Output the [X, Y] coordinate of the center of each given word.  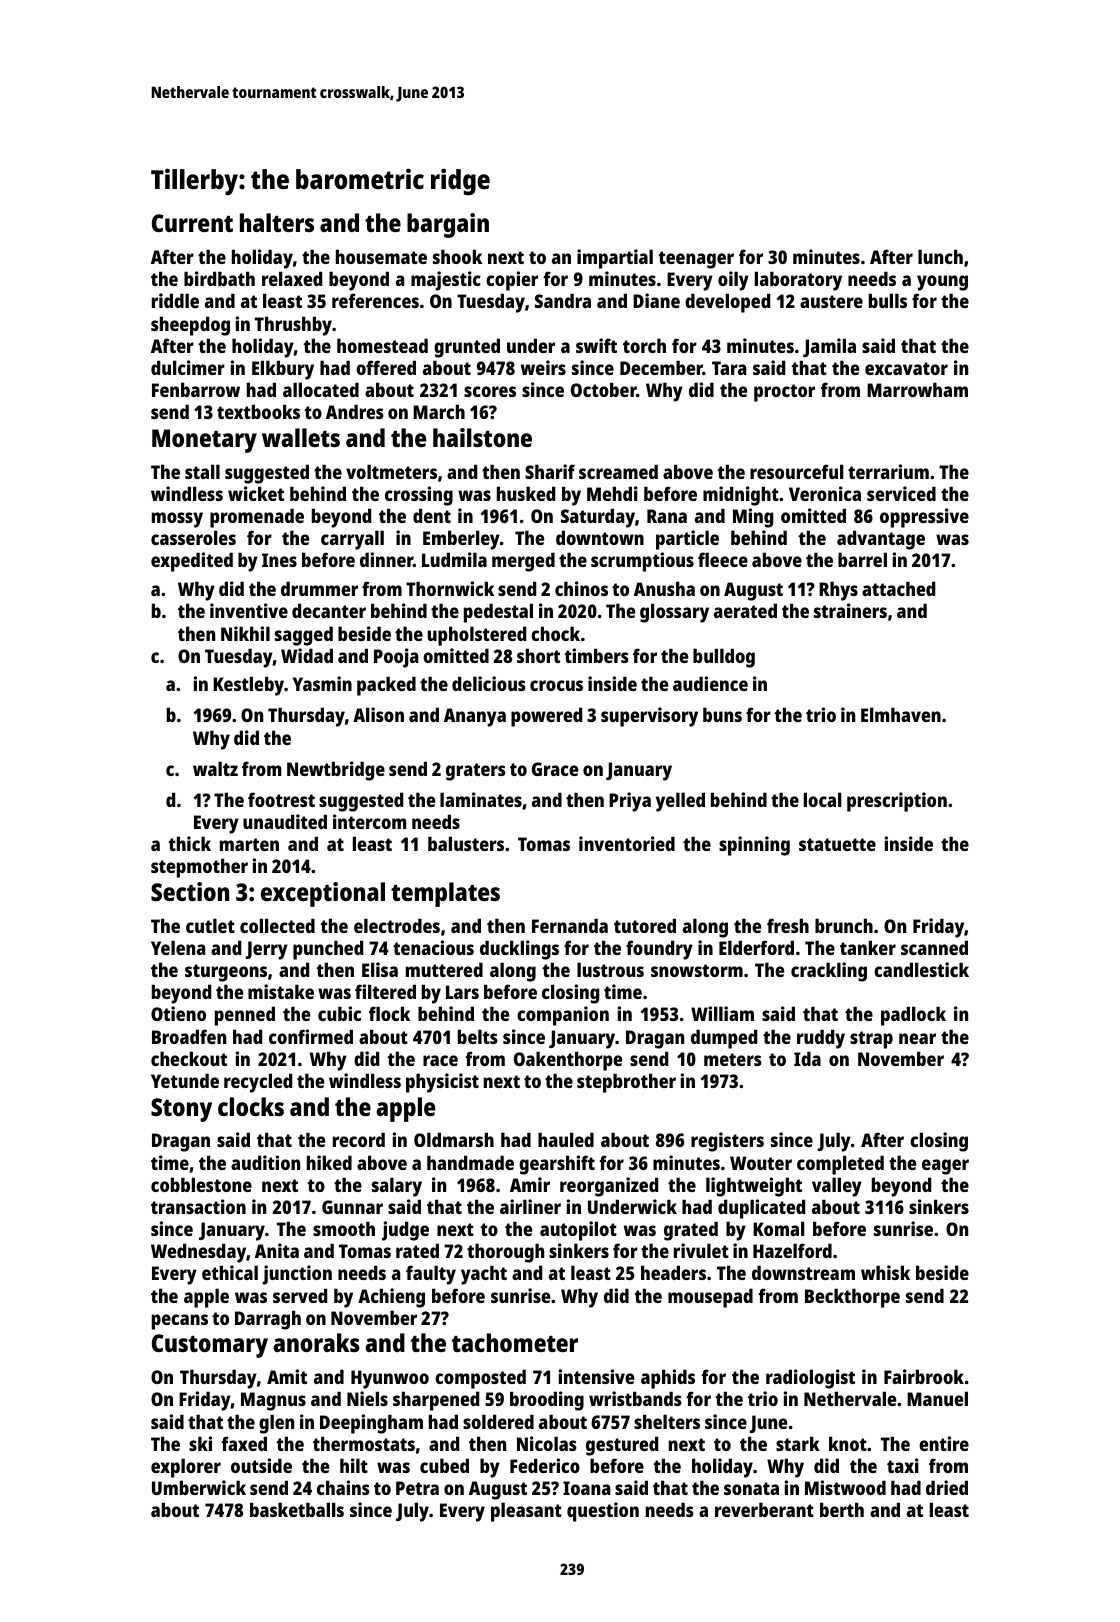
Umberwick [199, 1487]
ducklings [519, 950]
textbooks [258, 411]
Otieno [178, 1013]
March [439, 411]
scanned [934, 947]
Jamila [829, 347]
